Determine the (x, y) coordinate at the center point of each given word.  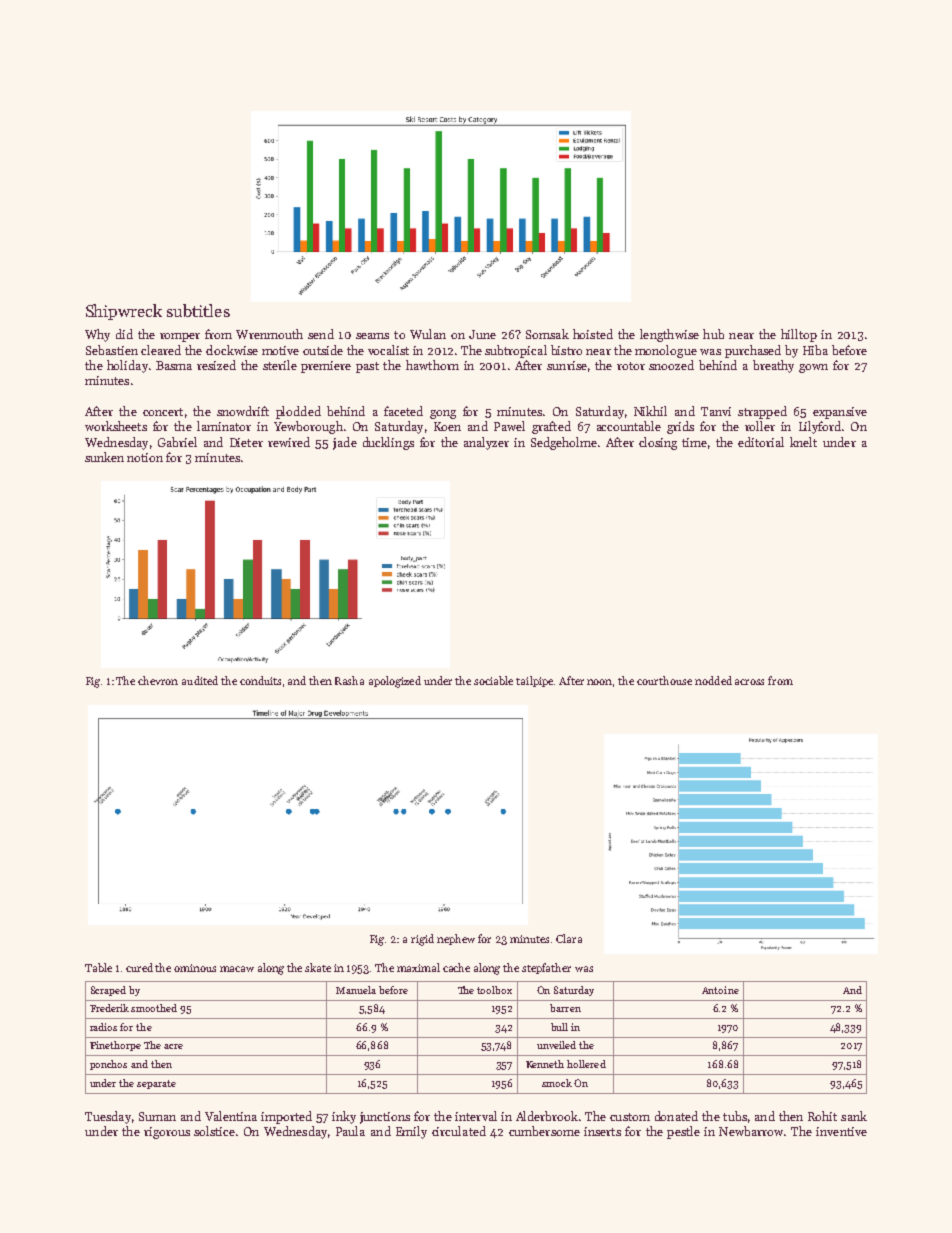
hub (713, 334)
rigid (422, 940)
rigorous (167, 1133)
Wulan (428, 334)
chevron (158, 680)
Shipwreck (124, 312)
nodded (713, 680)
